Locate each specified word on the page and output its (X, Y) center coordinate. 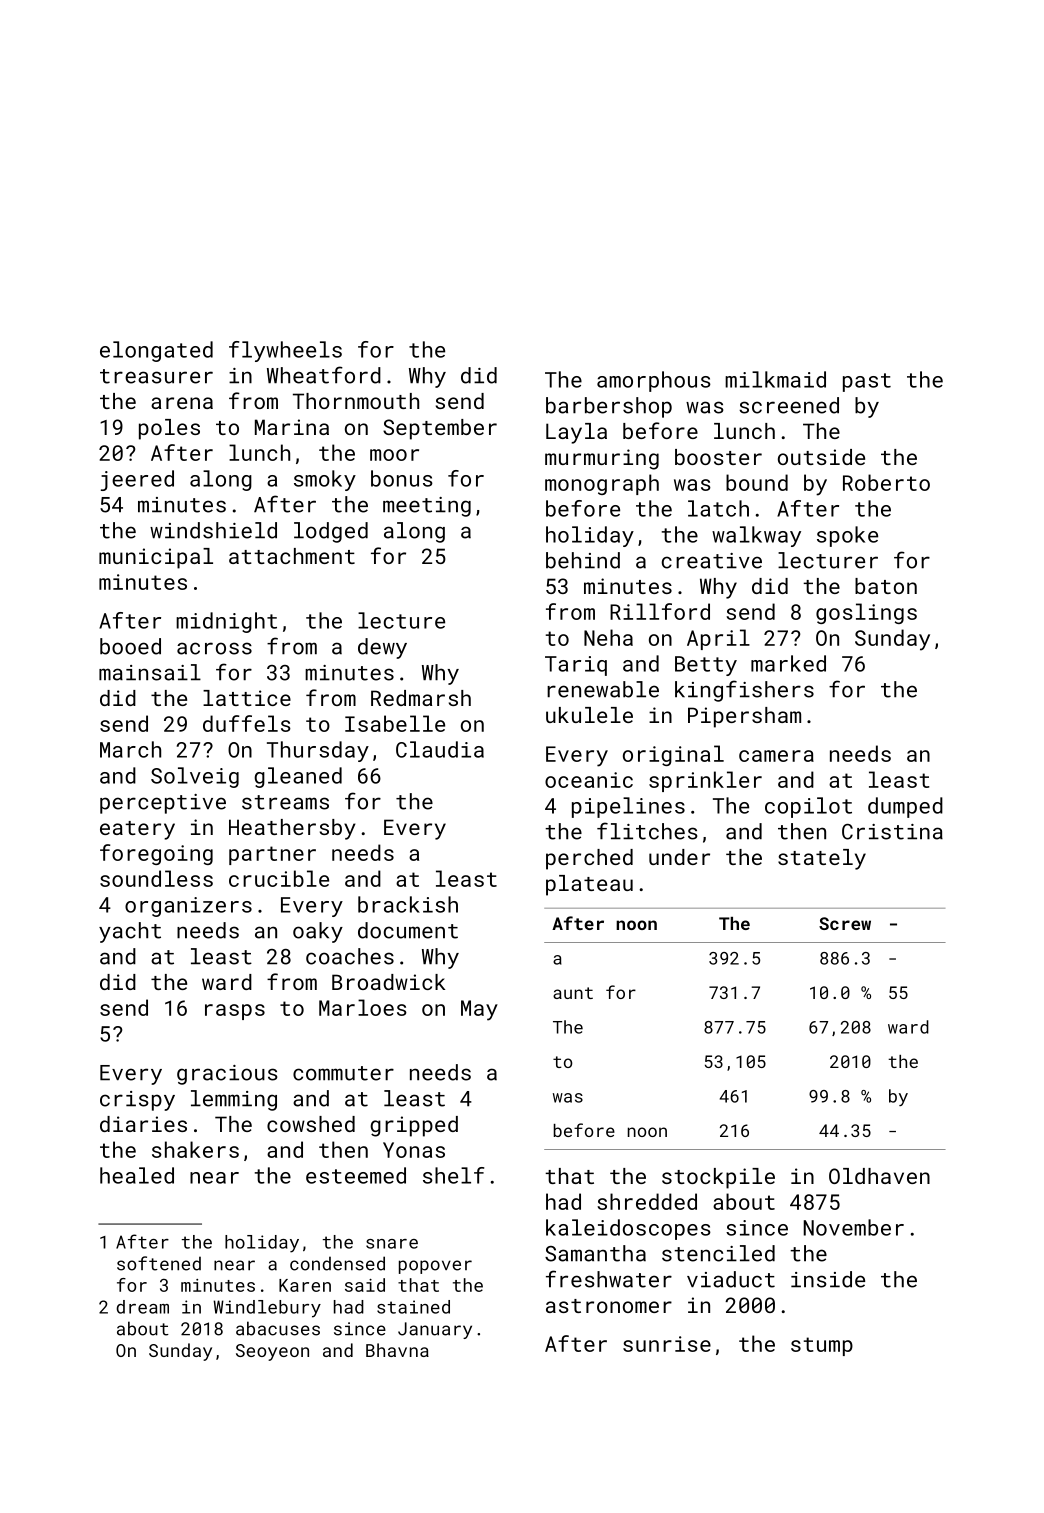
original (673, 755)
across (214, 648)
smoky (325, 480)
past (867, 382)
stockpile (718, 1178)
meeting (427, 507)
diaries (143, 1124)
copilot (808, 807)
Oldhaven (879, 1176)
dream (142, 1307)
